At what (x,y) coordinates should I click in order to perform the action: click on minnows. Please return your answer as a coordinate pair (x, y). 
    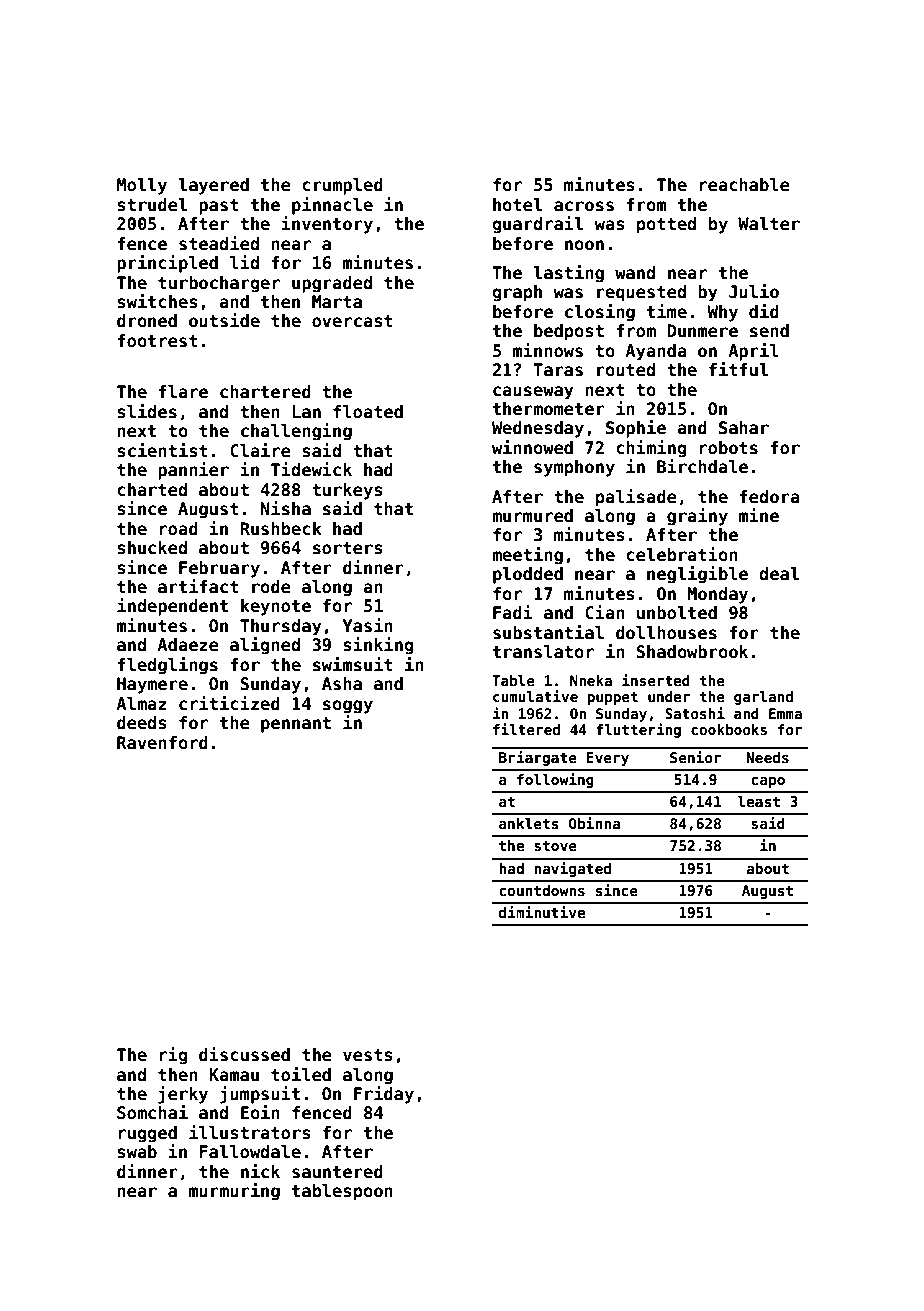
    Looking at the image, I should click on (548, 350).
